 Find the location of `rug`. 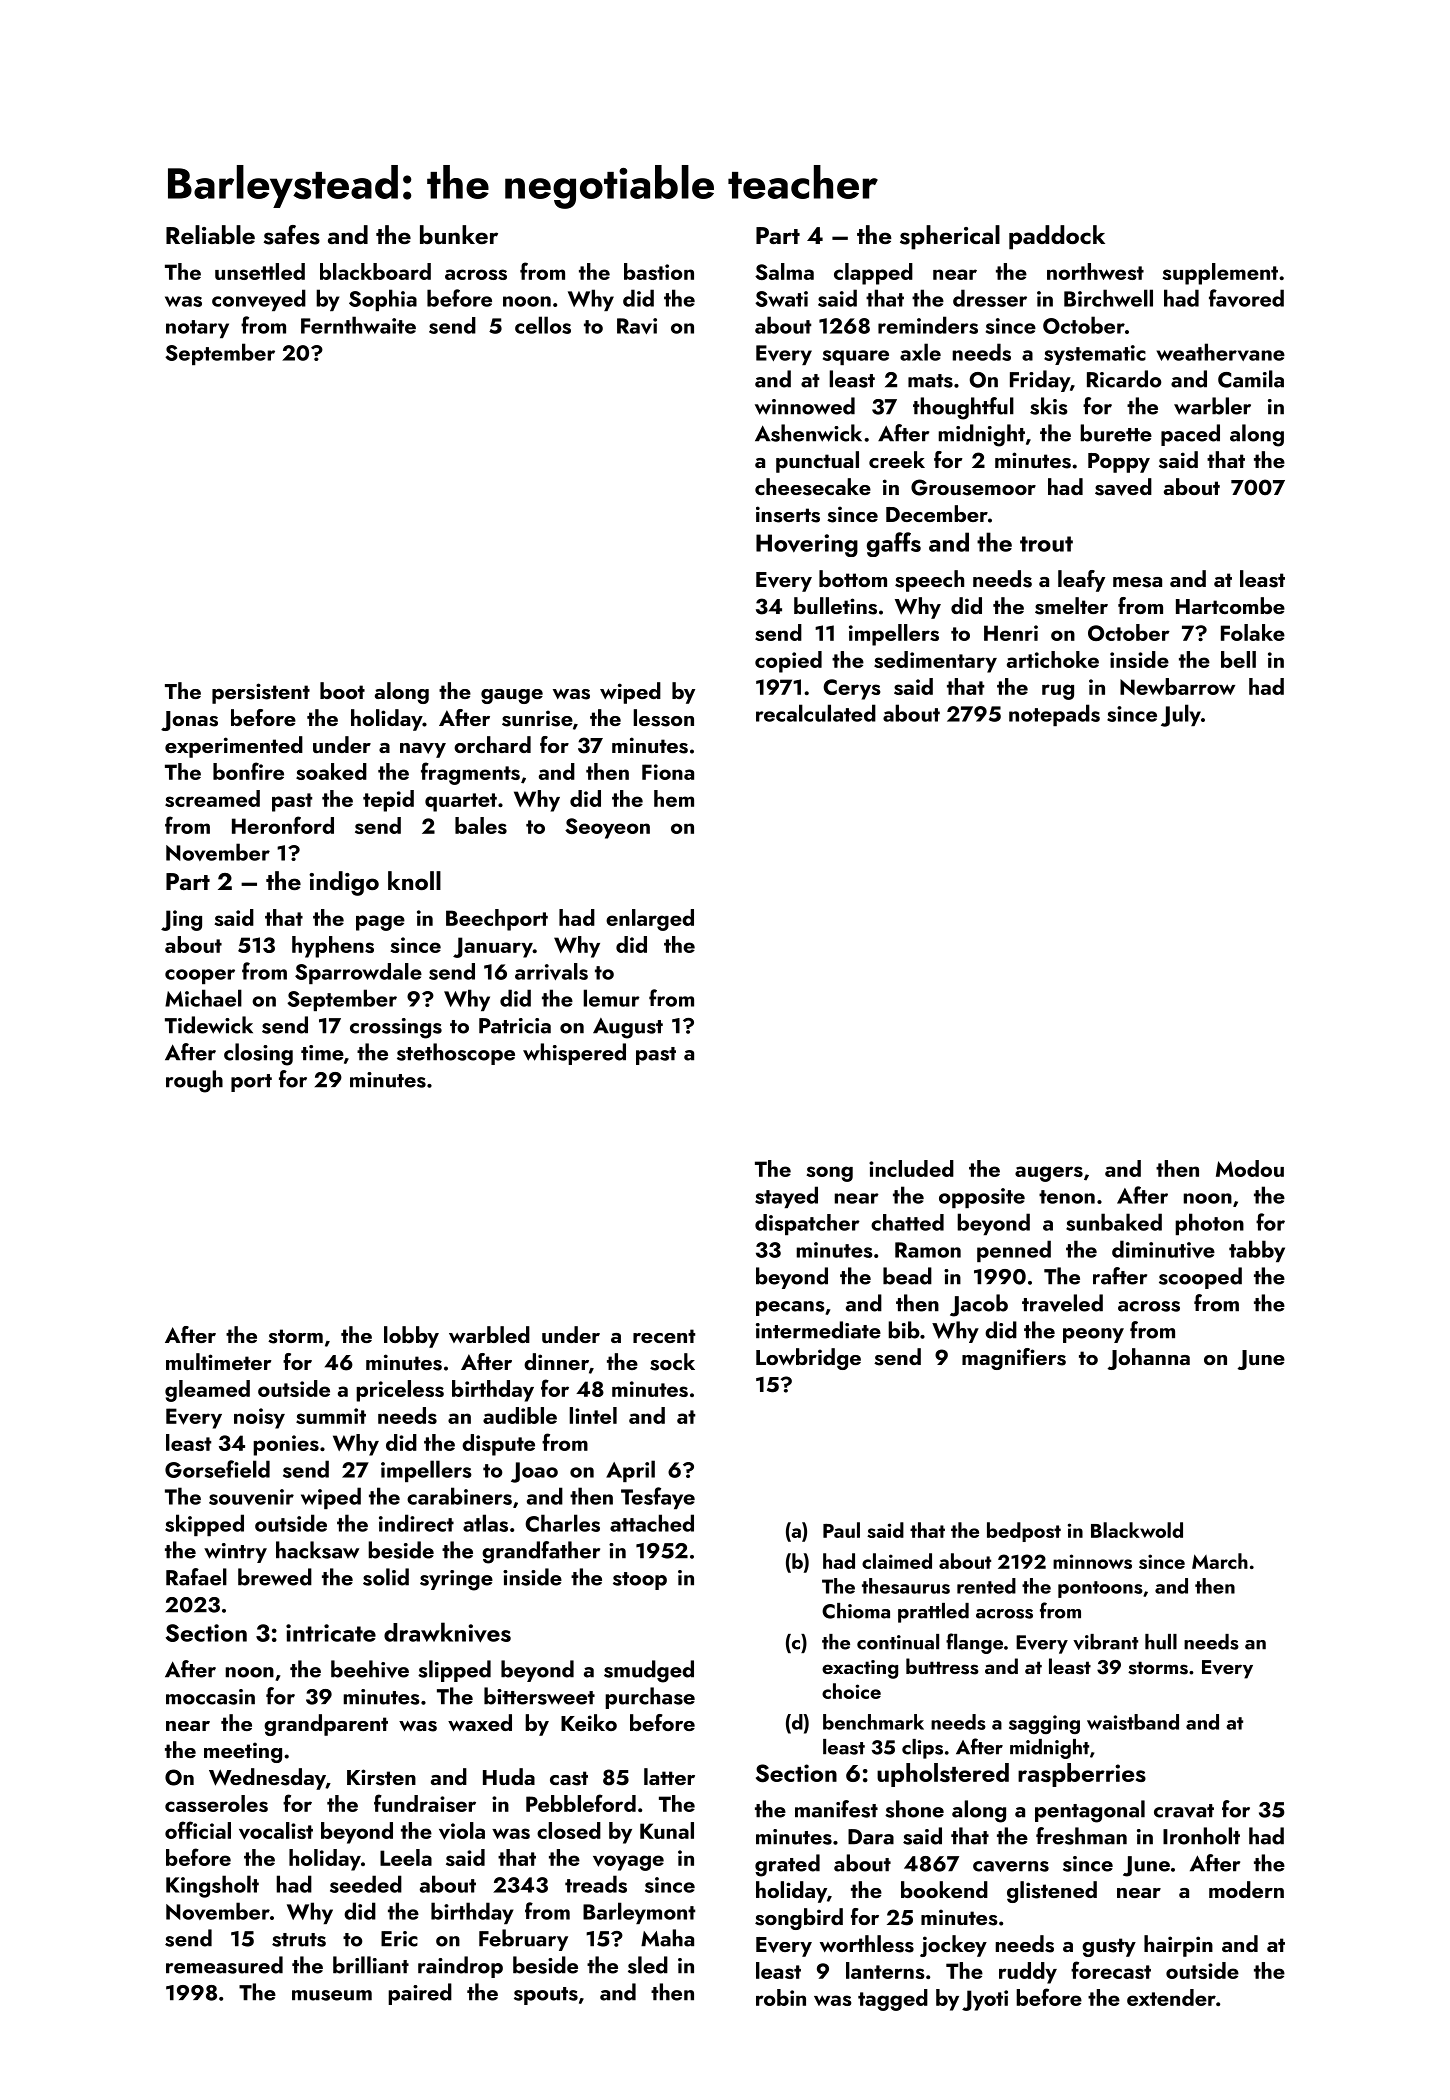

rug is located at coordinates (1058, 692).
